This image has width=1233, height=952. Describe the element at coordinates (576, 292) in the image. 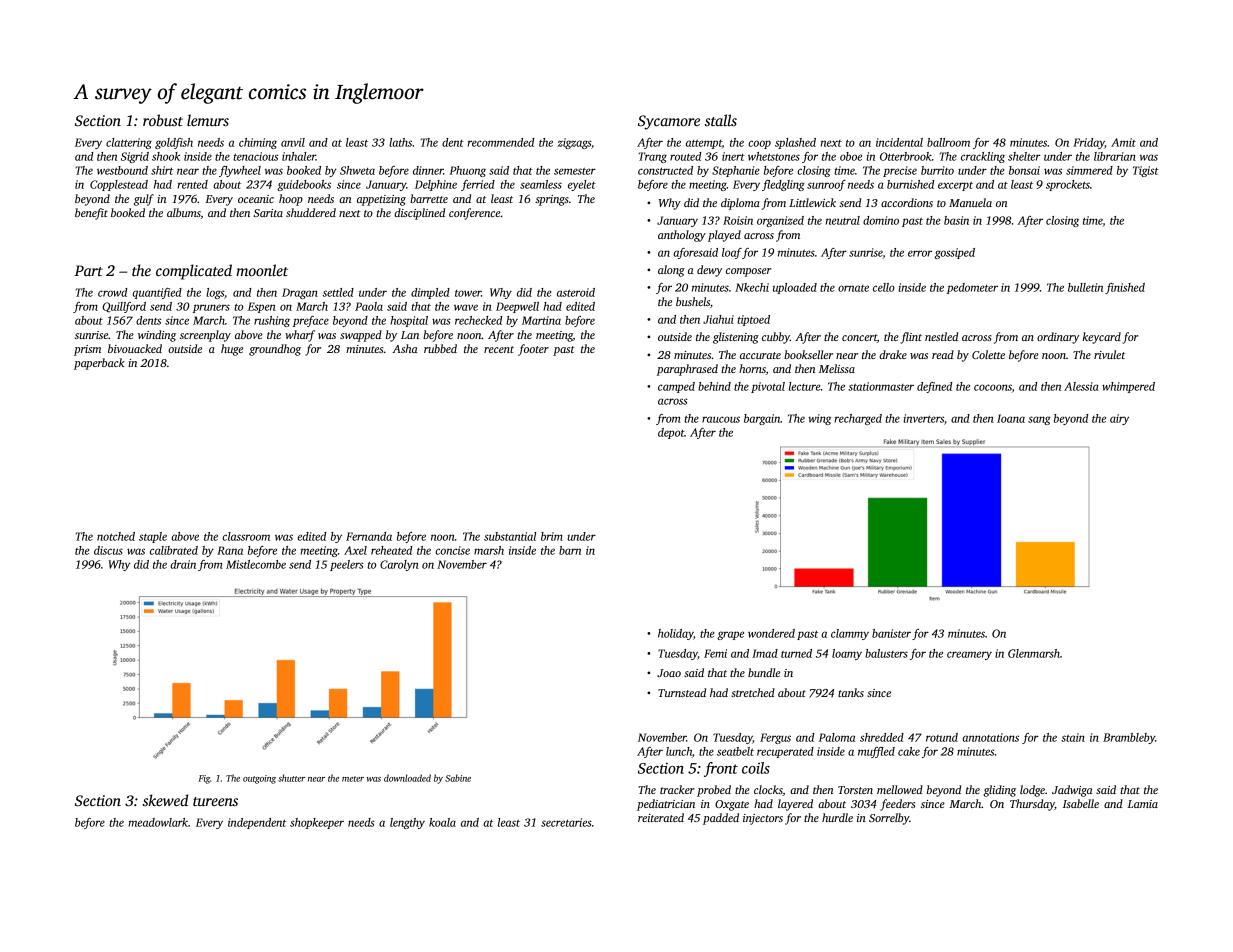

I see `asteroid` at that location.
